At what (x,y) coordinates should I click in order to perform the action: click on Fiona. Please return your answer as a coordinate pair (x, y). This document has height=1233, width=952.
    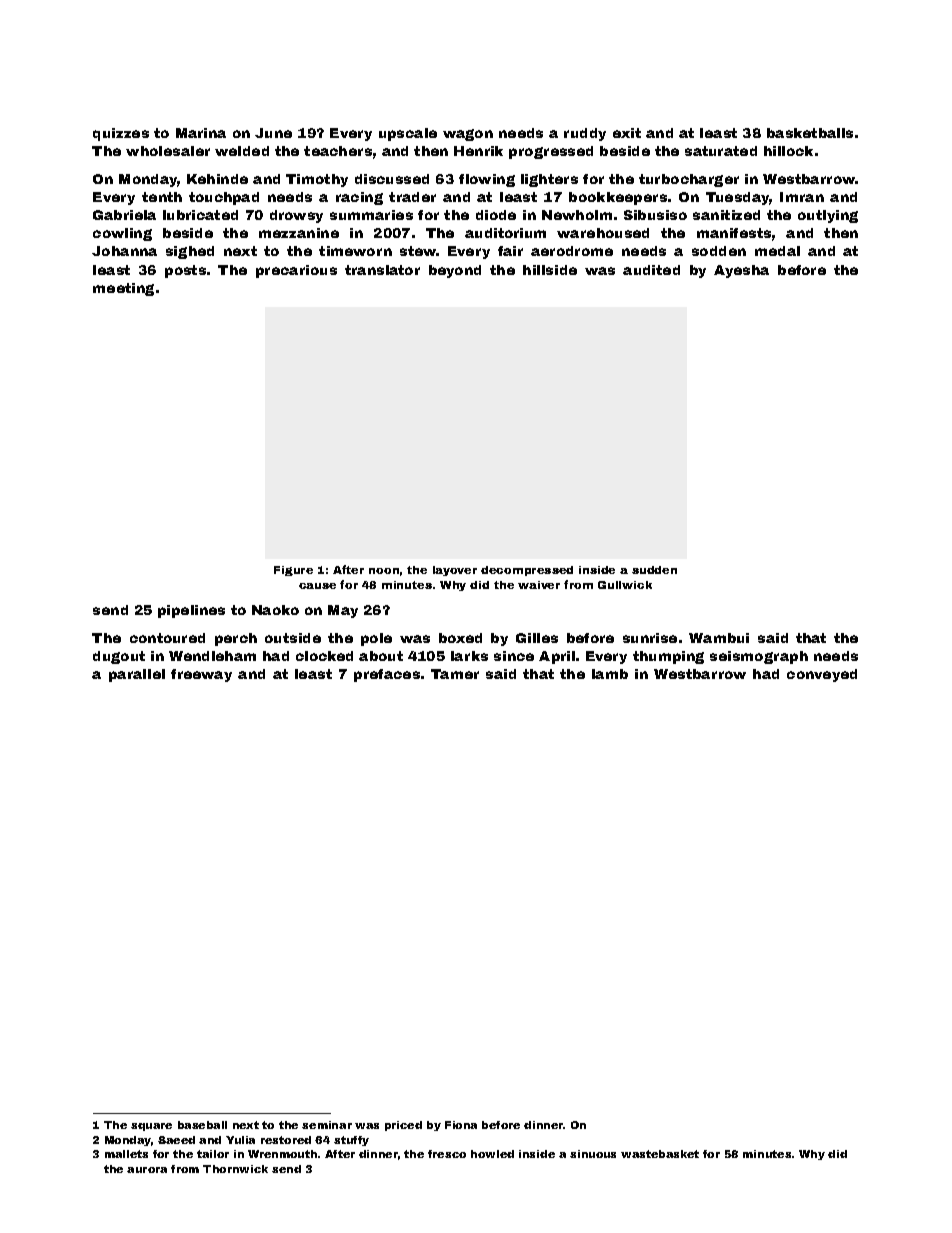
    Looking at the image, I should click on (461, 1125).
